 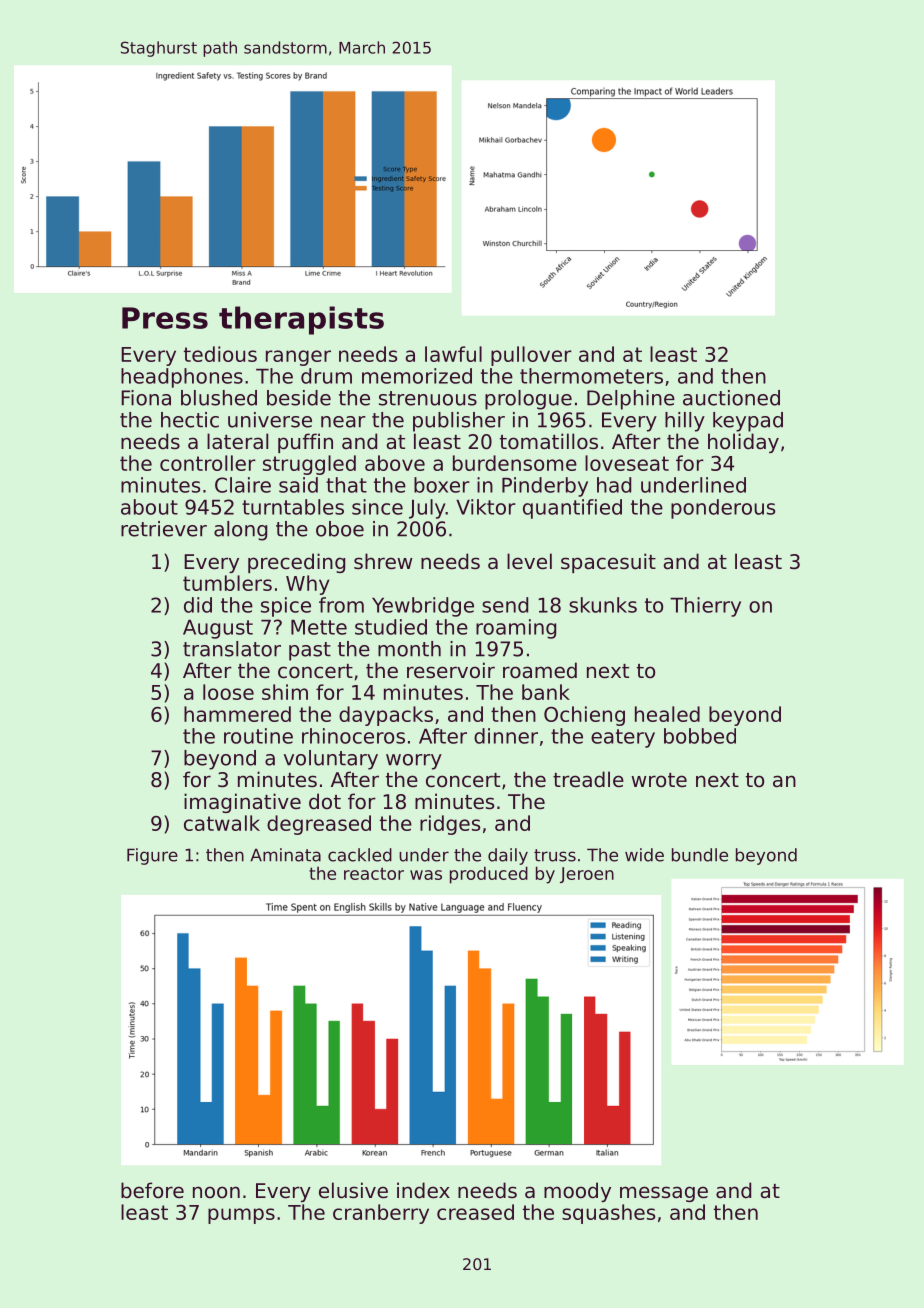 I want to click on burdensome, so click(x=515, y=463).
